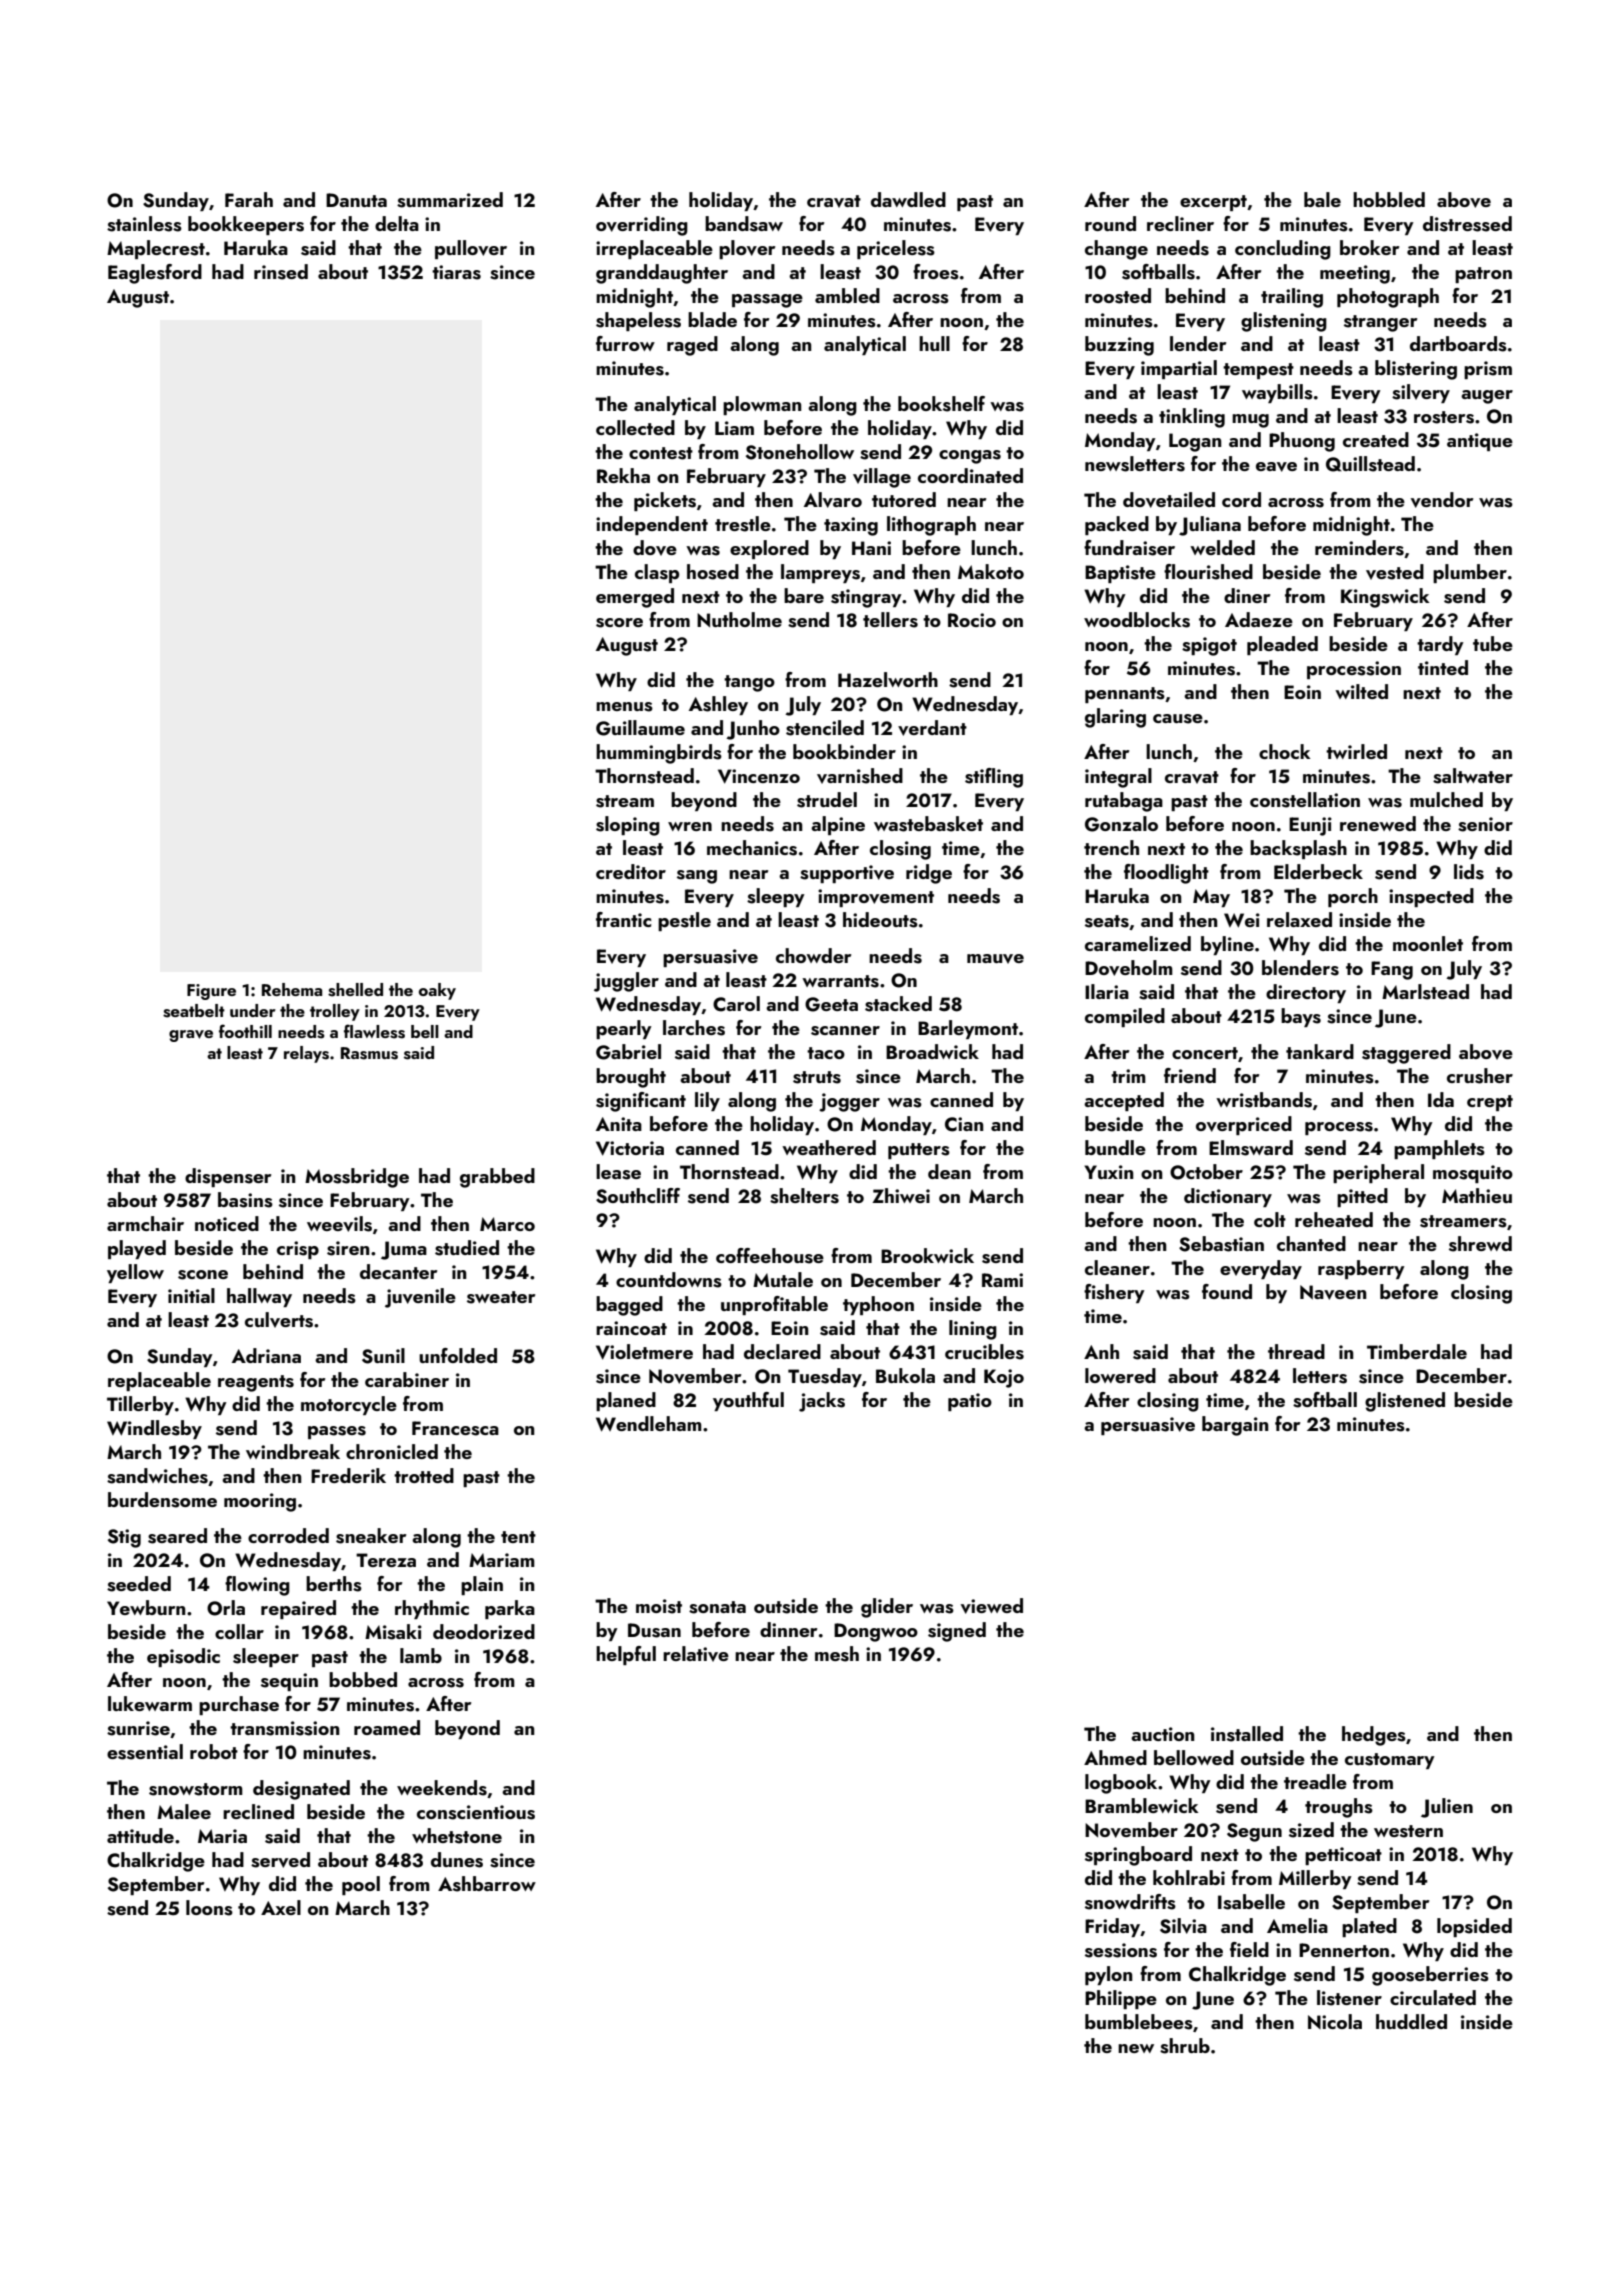  I want to click on Timberdale, so click(1417, 1351).
